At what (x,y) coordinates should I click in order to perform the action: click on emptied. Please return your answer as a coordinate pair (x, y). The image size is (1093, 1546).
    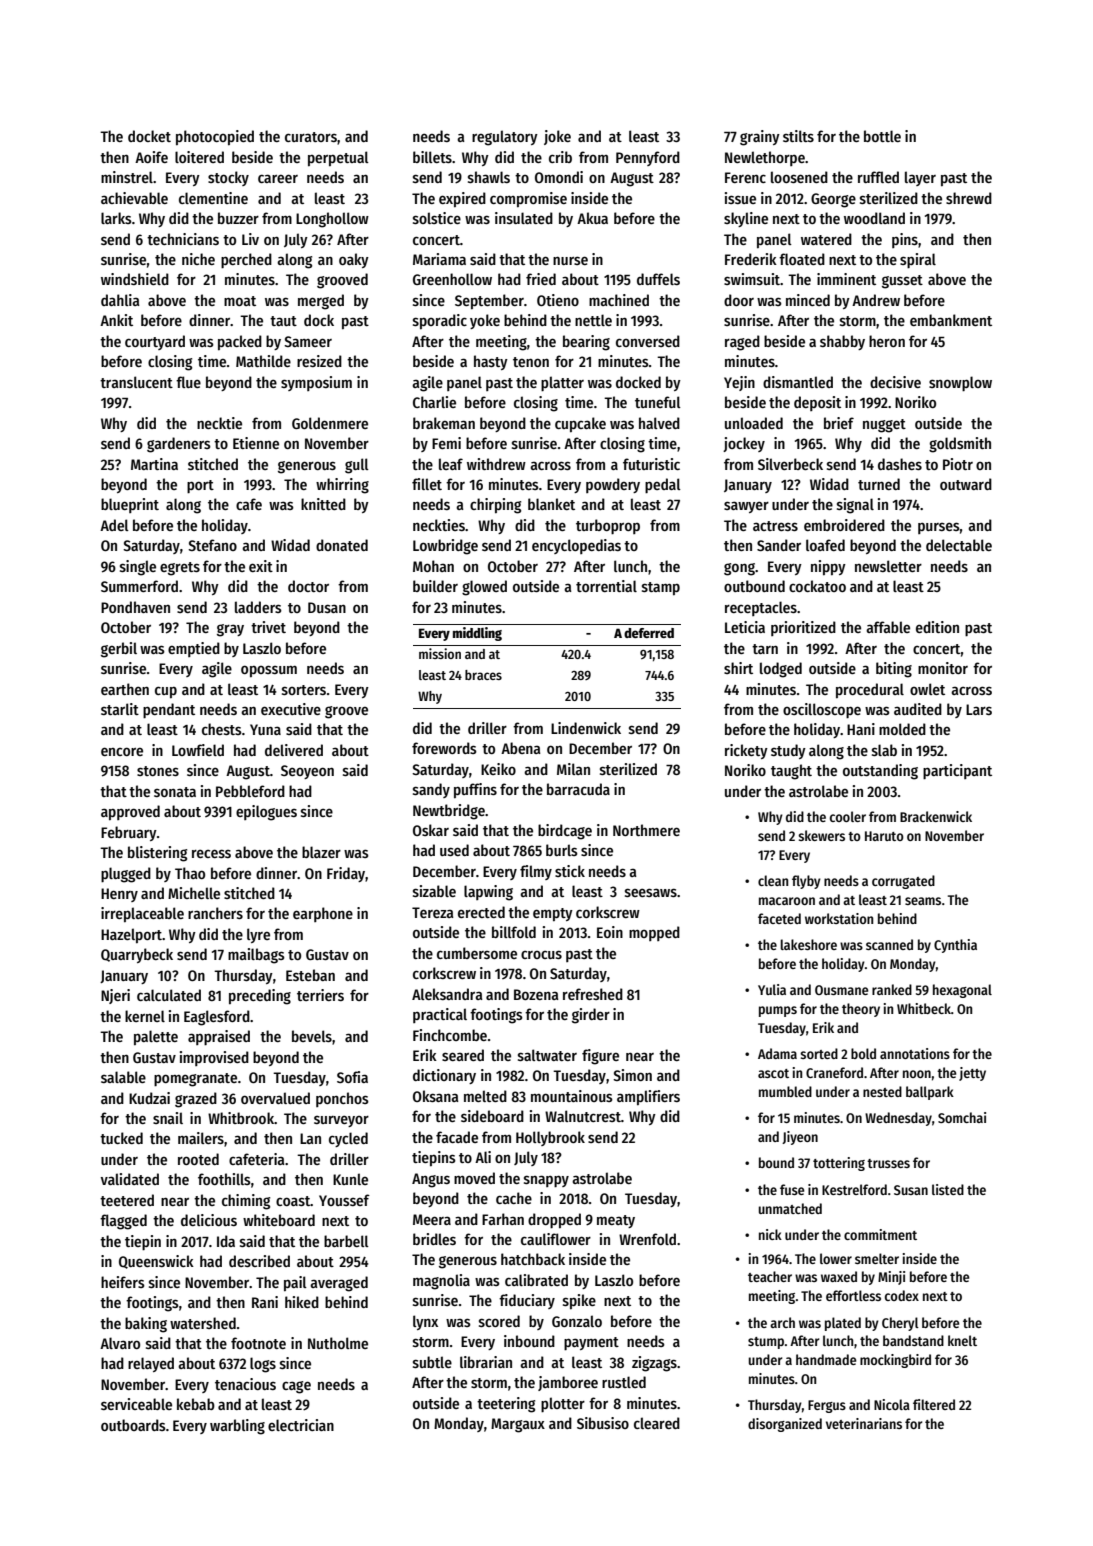
    Looking at the image, I should click on (194, 649).
